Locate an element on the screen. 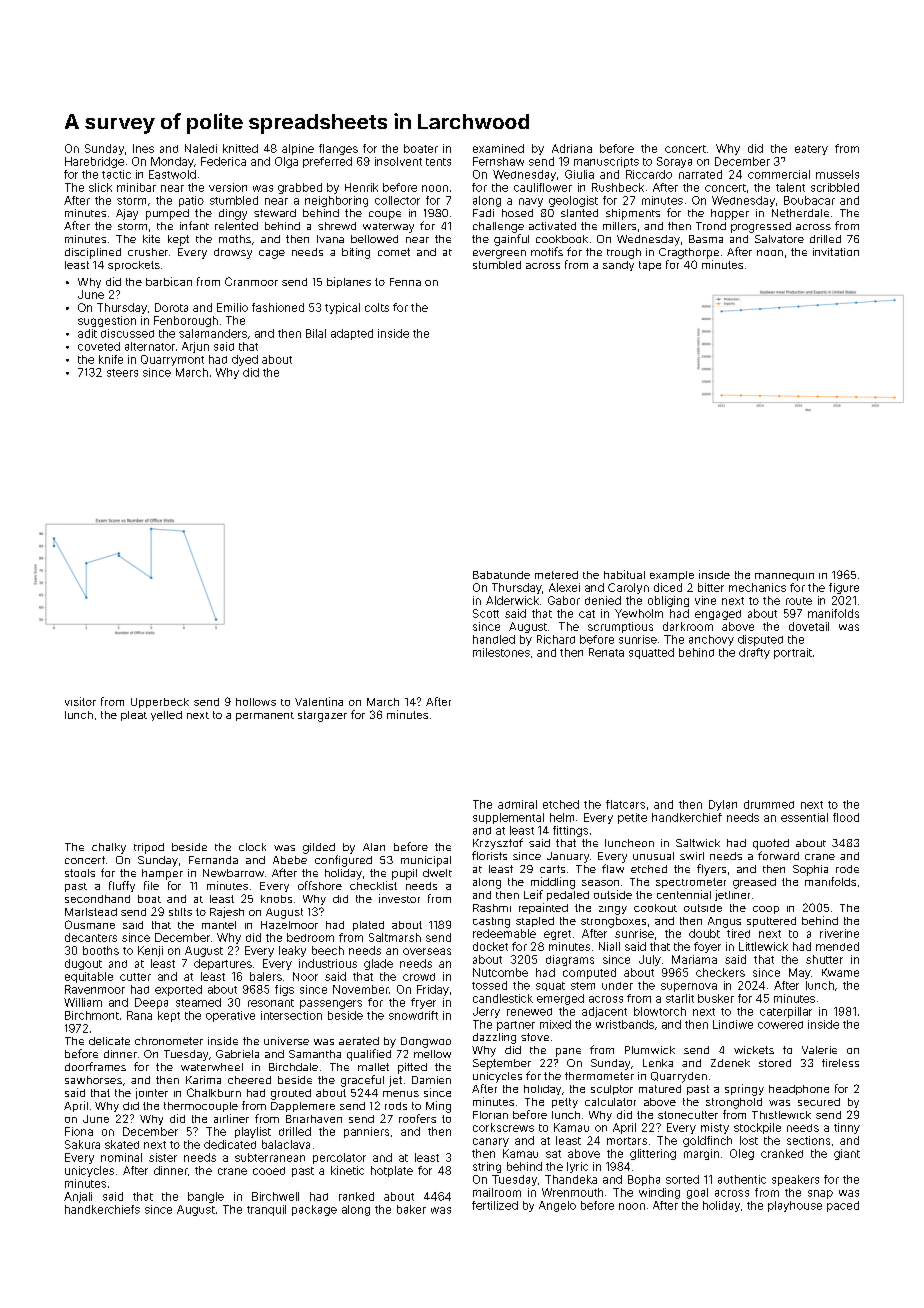 This screenshot has height=1308, width=924. steward is located at coordinates (275, 213).
